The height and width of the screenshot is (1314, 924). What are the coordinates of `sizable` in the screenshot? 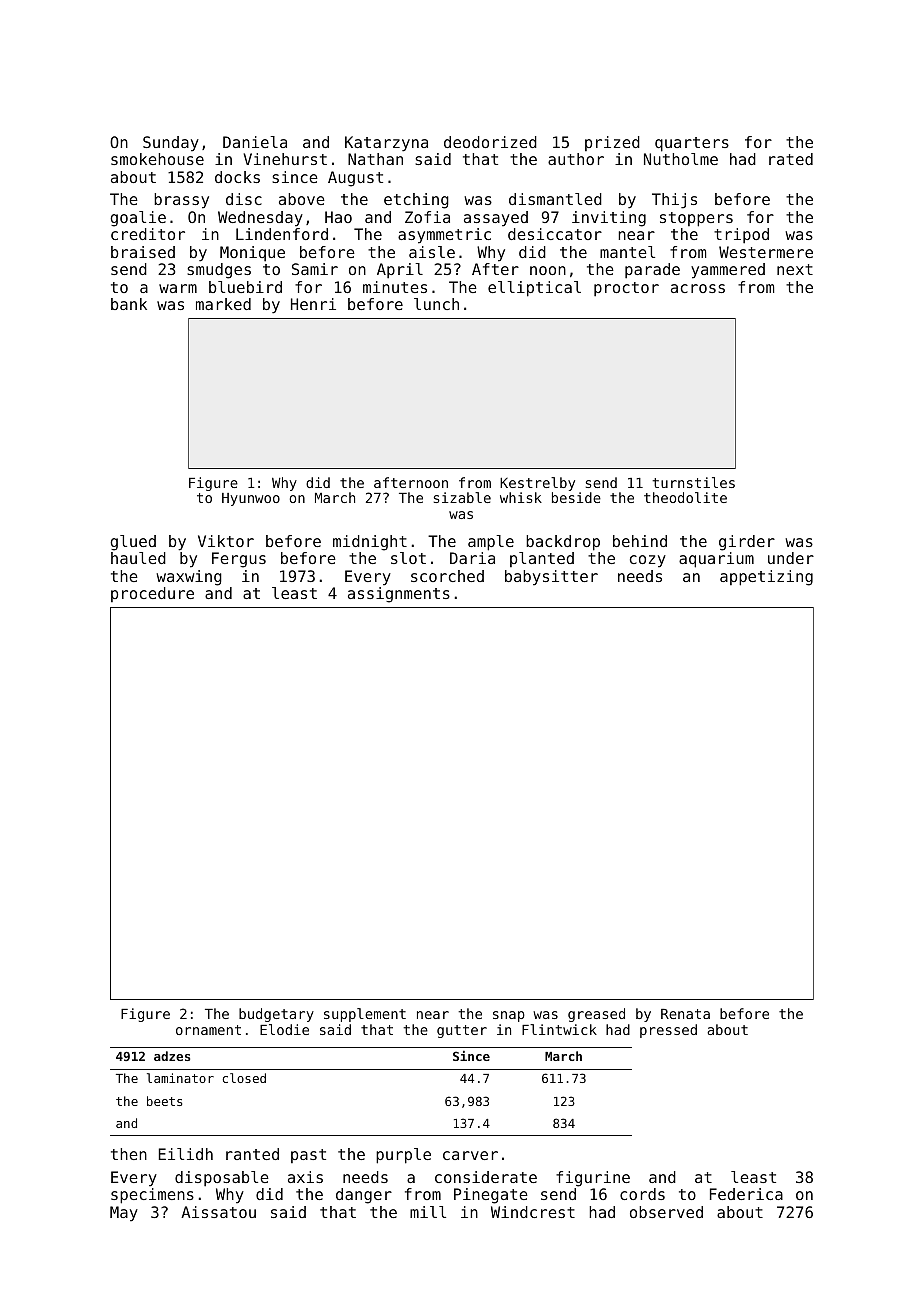 It's located at (462, 497).
